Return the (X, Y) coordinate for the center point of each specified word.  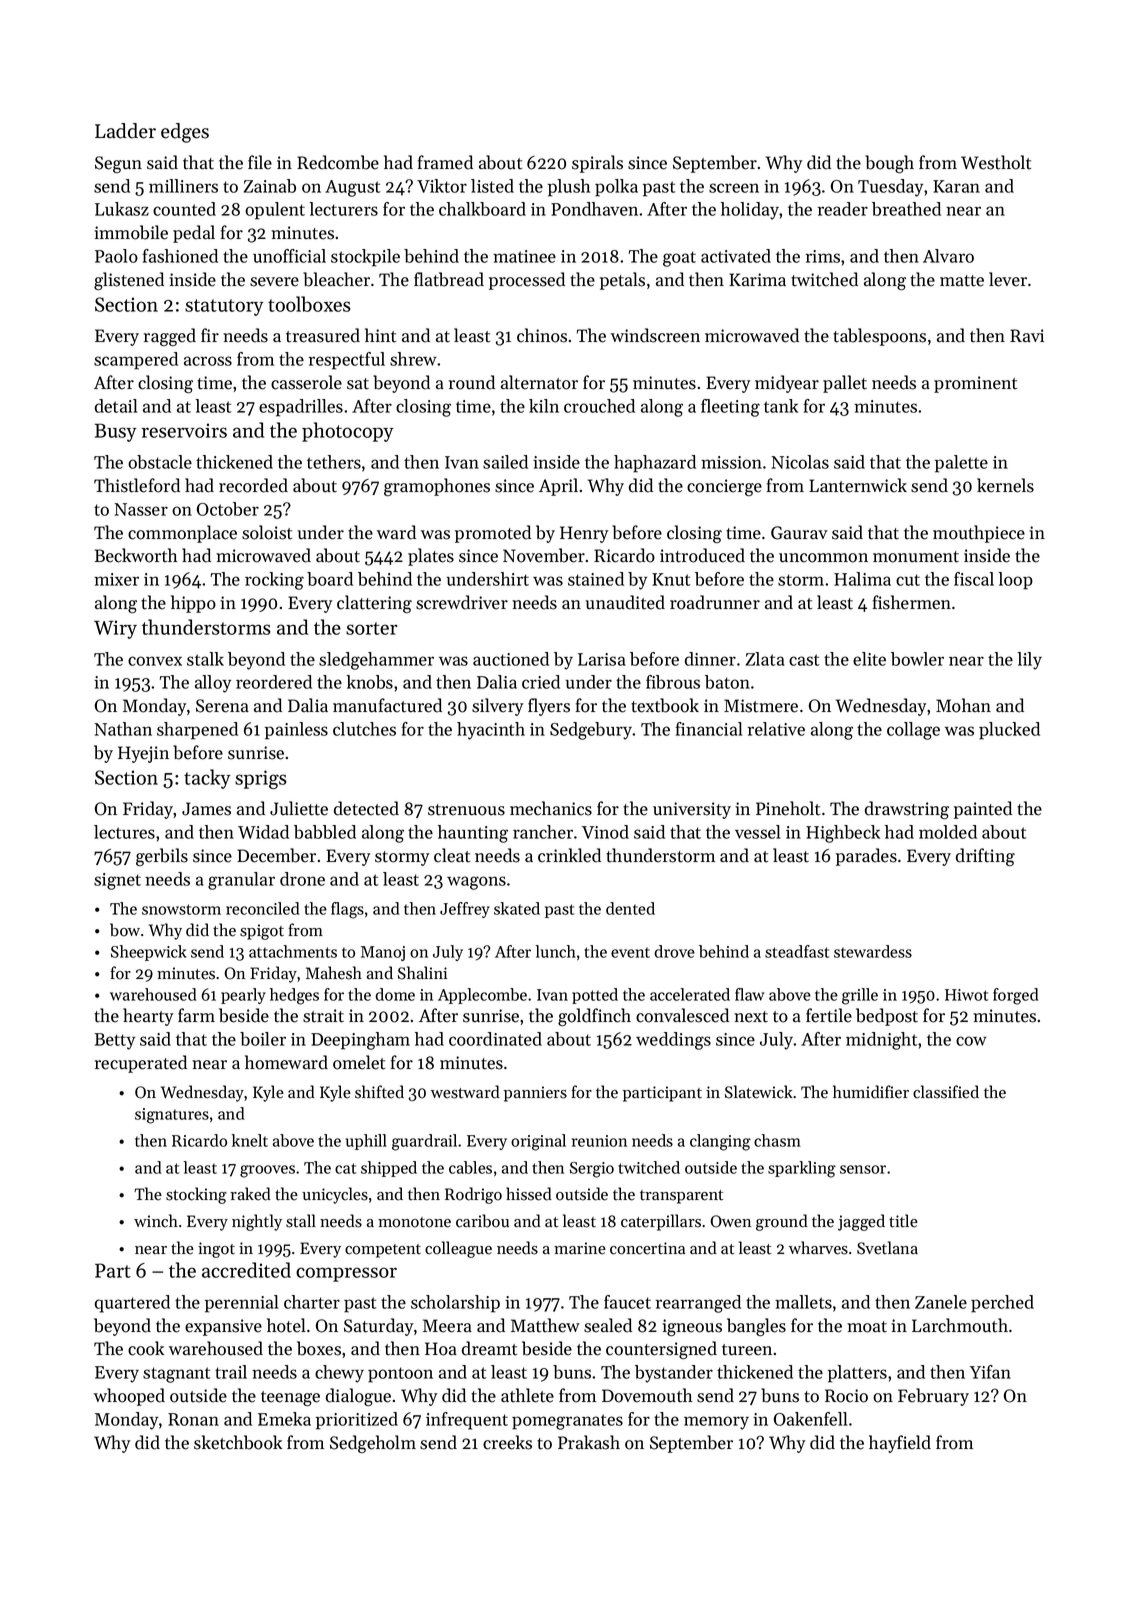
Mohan (963, 705)
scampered (136, 361)
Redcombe (338, 162)
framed (445, 162)
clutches (364, 729)
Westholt (996, 162)
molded (948, 832)
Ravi (1027, 335)
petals (622, 281)
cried (541, 682)
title (903, 1221)
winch (156, 1221)
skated (517, 908)
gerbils (162, 857)
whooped (129, 1397)
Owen (730, 1221)
